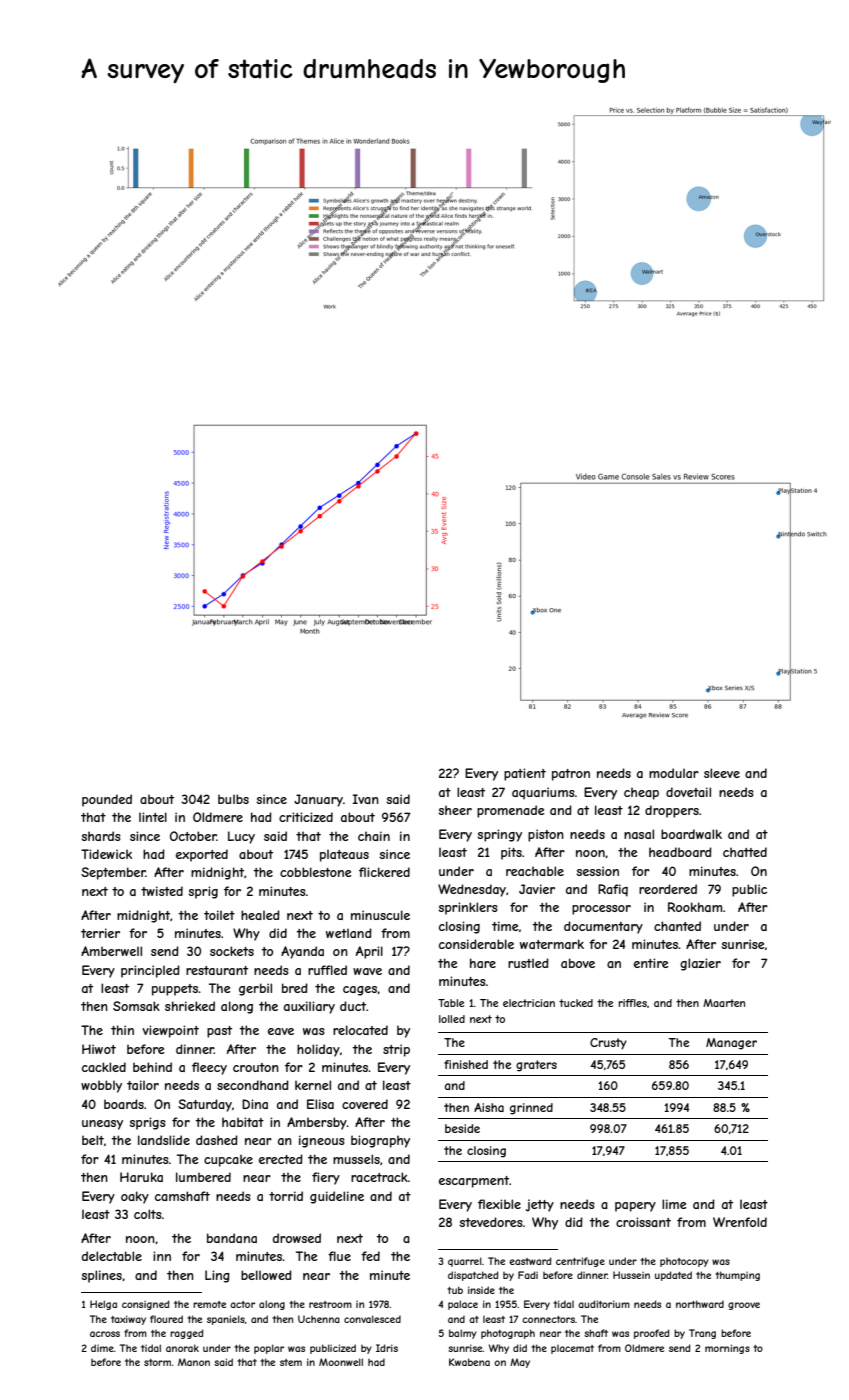 The height and width of the screenshot is (1400, 849). I want to click on processor, so click(601, 910).
